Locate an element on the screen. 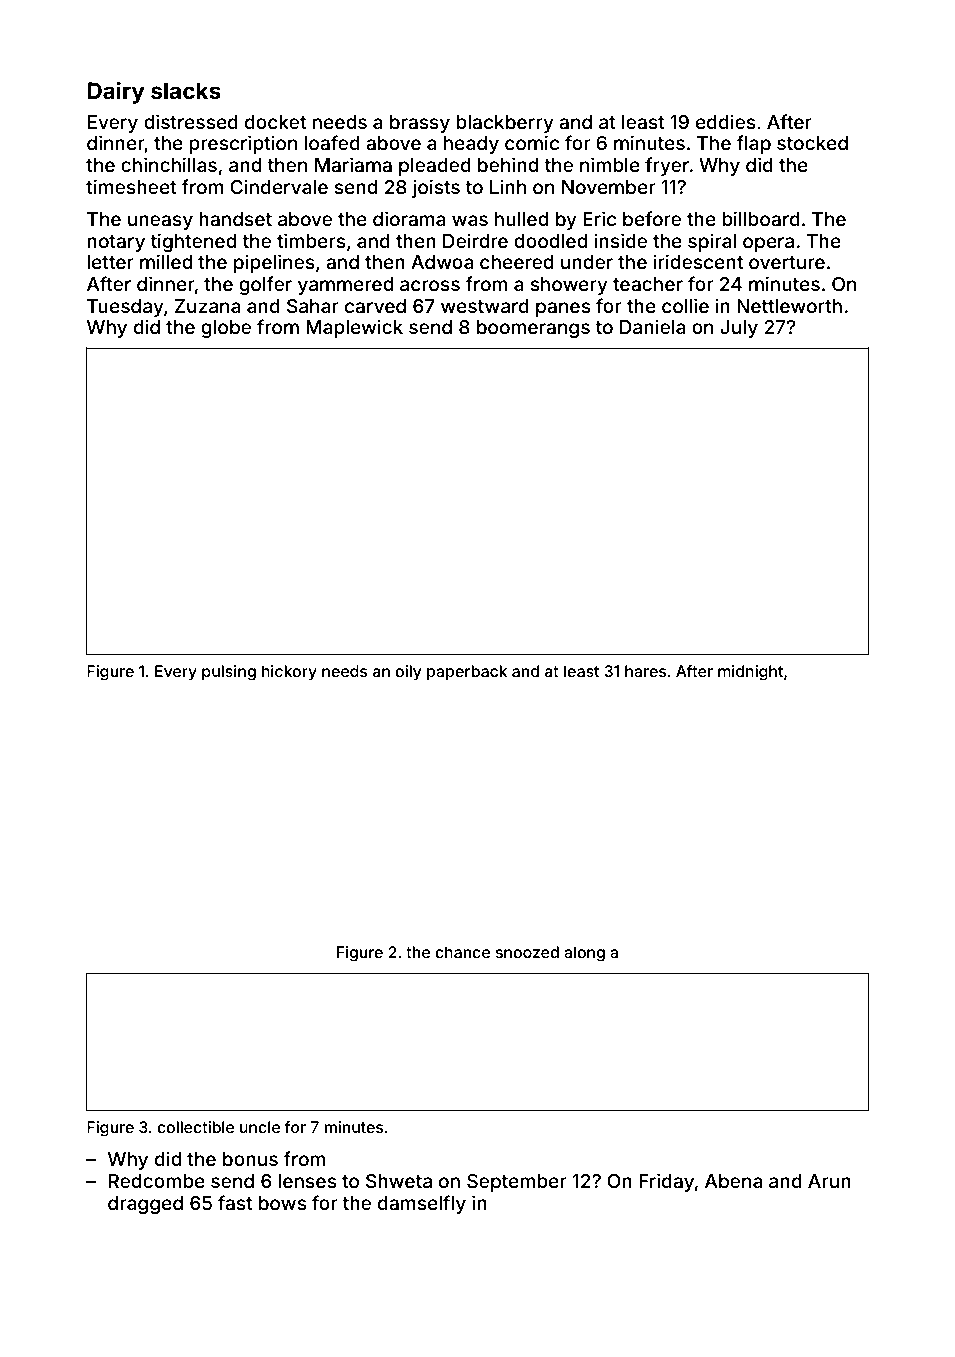 The width and height of the screenshot is (955, 1357). September is located at coordinates (517, 1183).
